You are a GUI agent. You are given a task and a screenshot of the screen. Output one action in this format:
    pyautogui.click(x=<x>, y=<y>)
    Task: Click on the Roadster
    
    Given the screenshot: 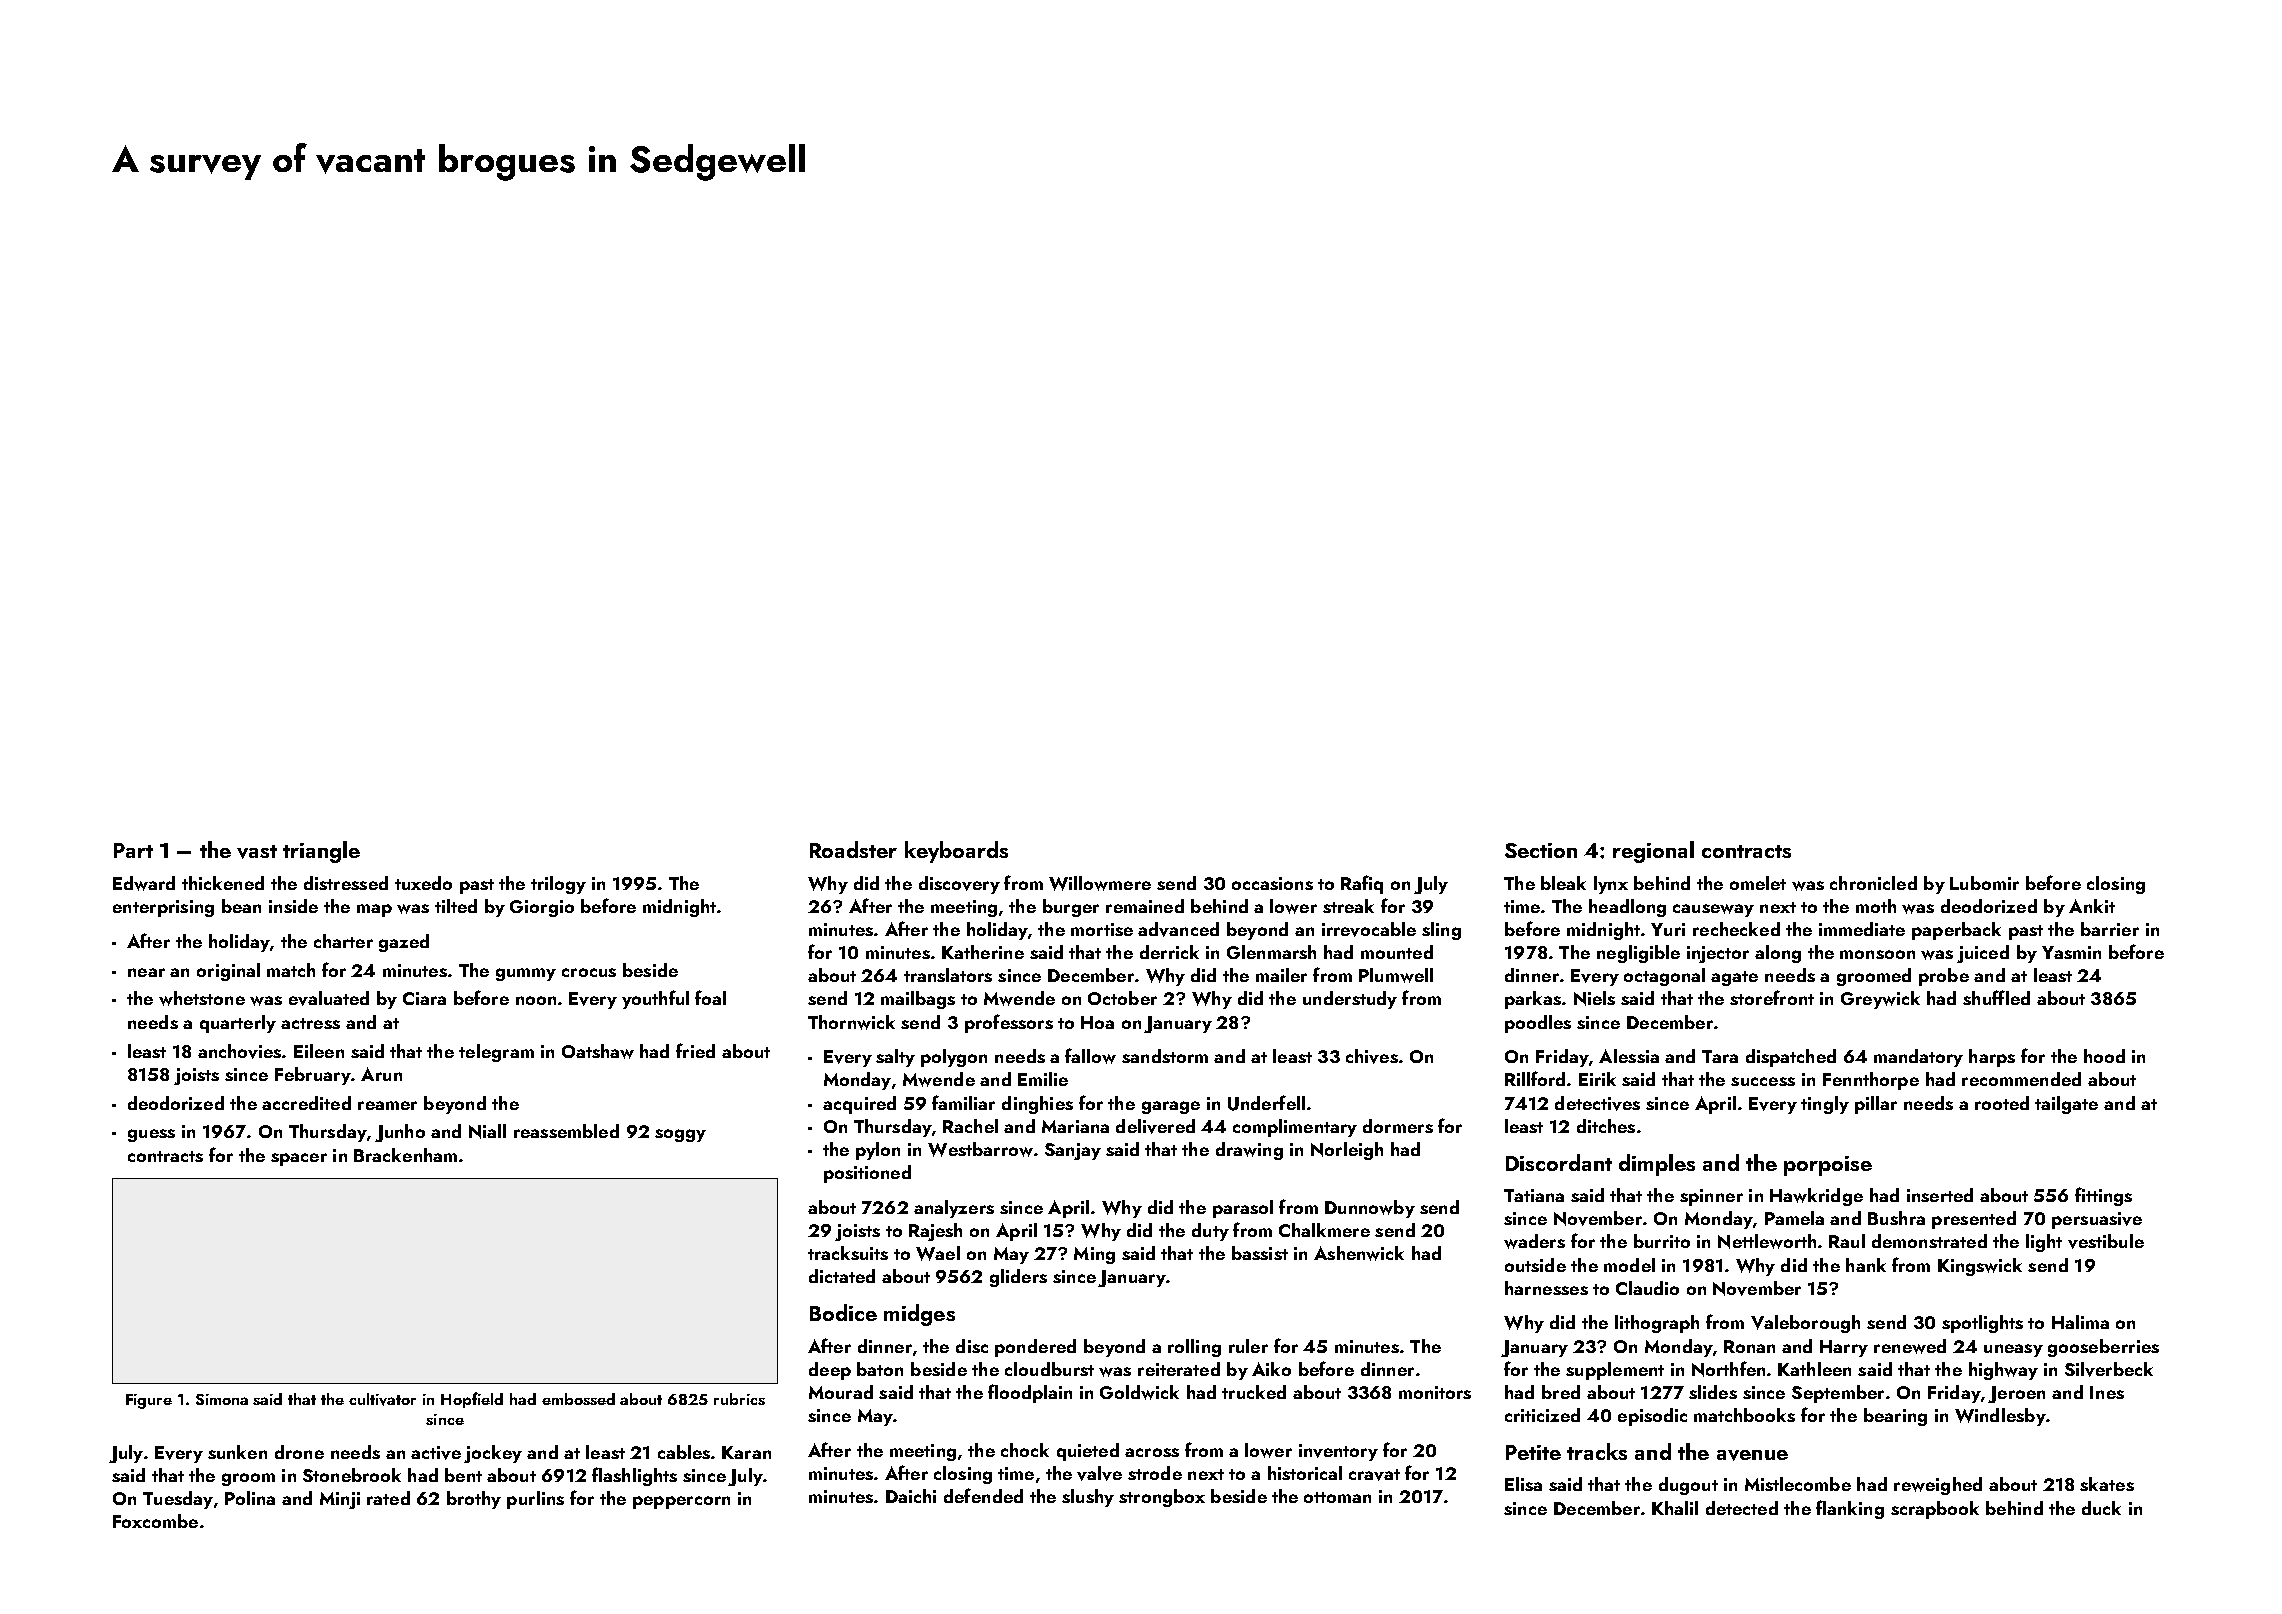 What is the action you would take?
    pyautogui.click(x=853, y=849)
